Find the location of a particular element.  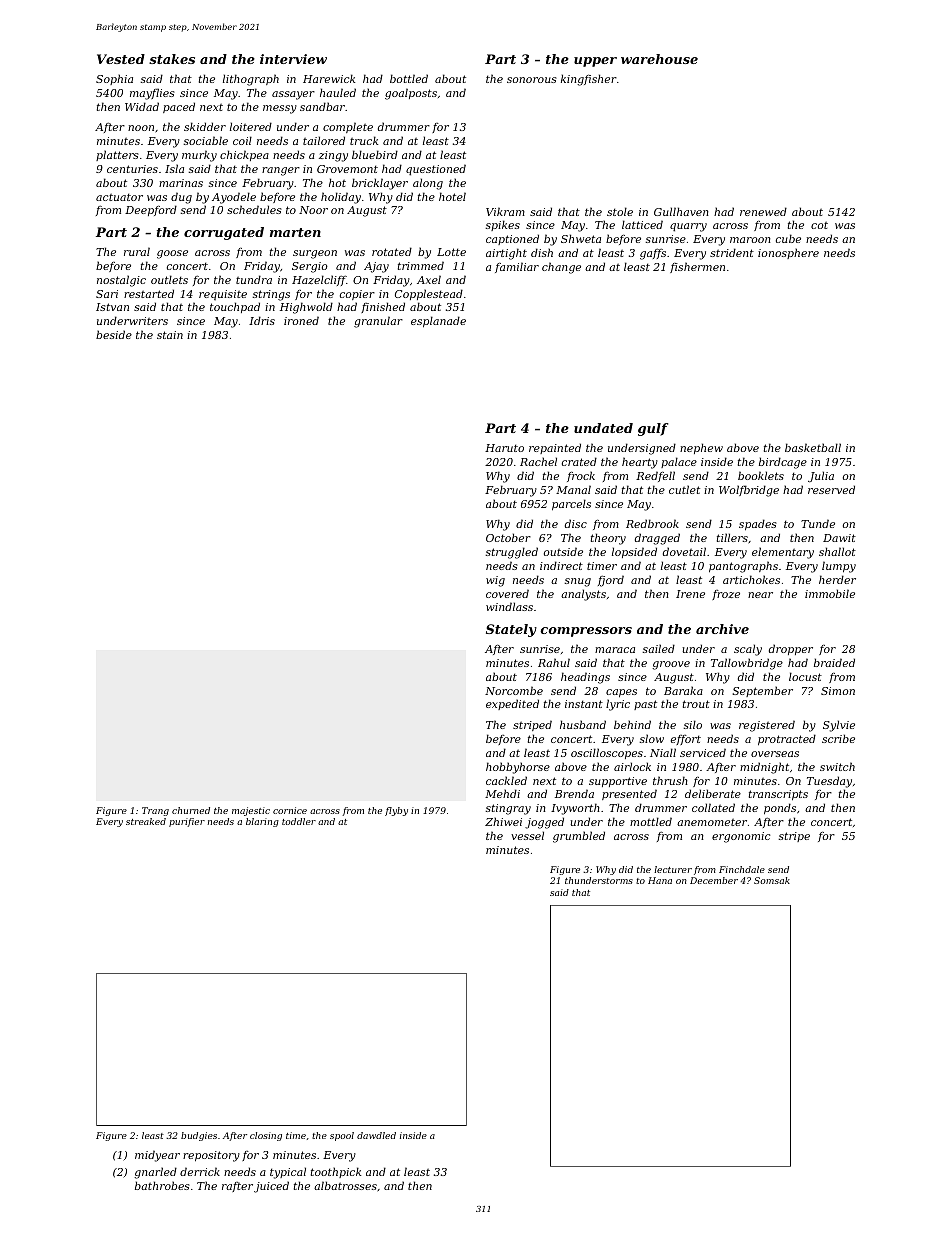

sonorous is located at coordinates (532, 80).
